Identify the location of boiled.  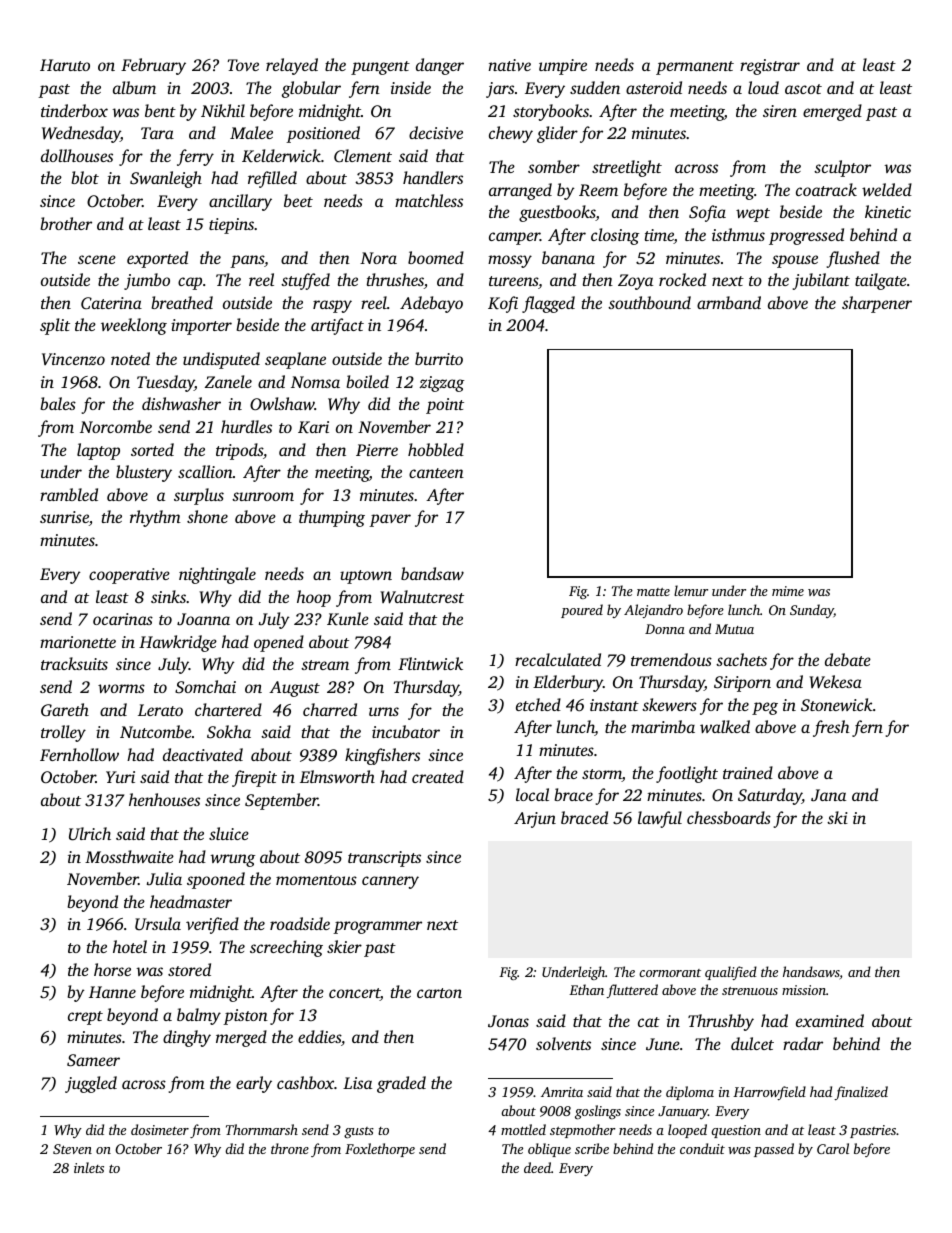
(367, 381).
